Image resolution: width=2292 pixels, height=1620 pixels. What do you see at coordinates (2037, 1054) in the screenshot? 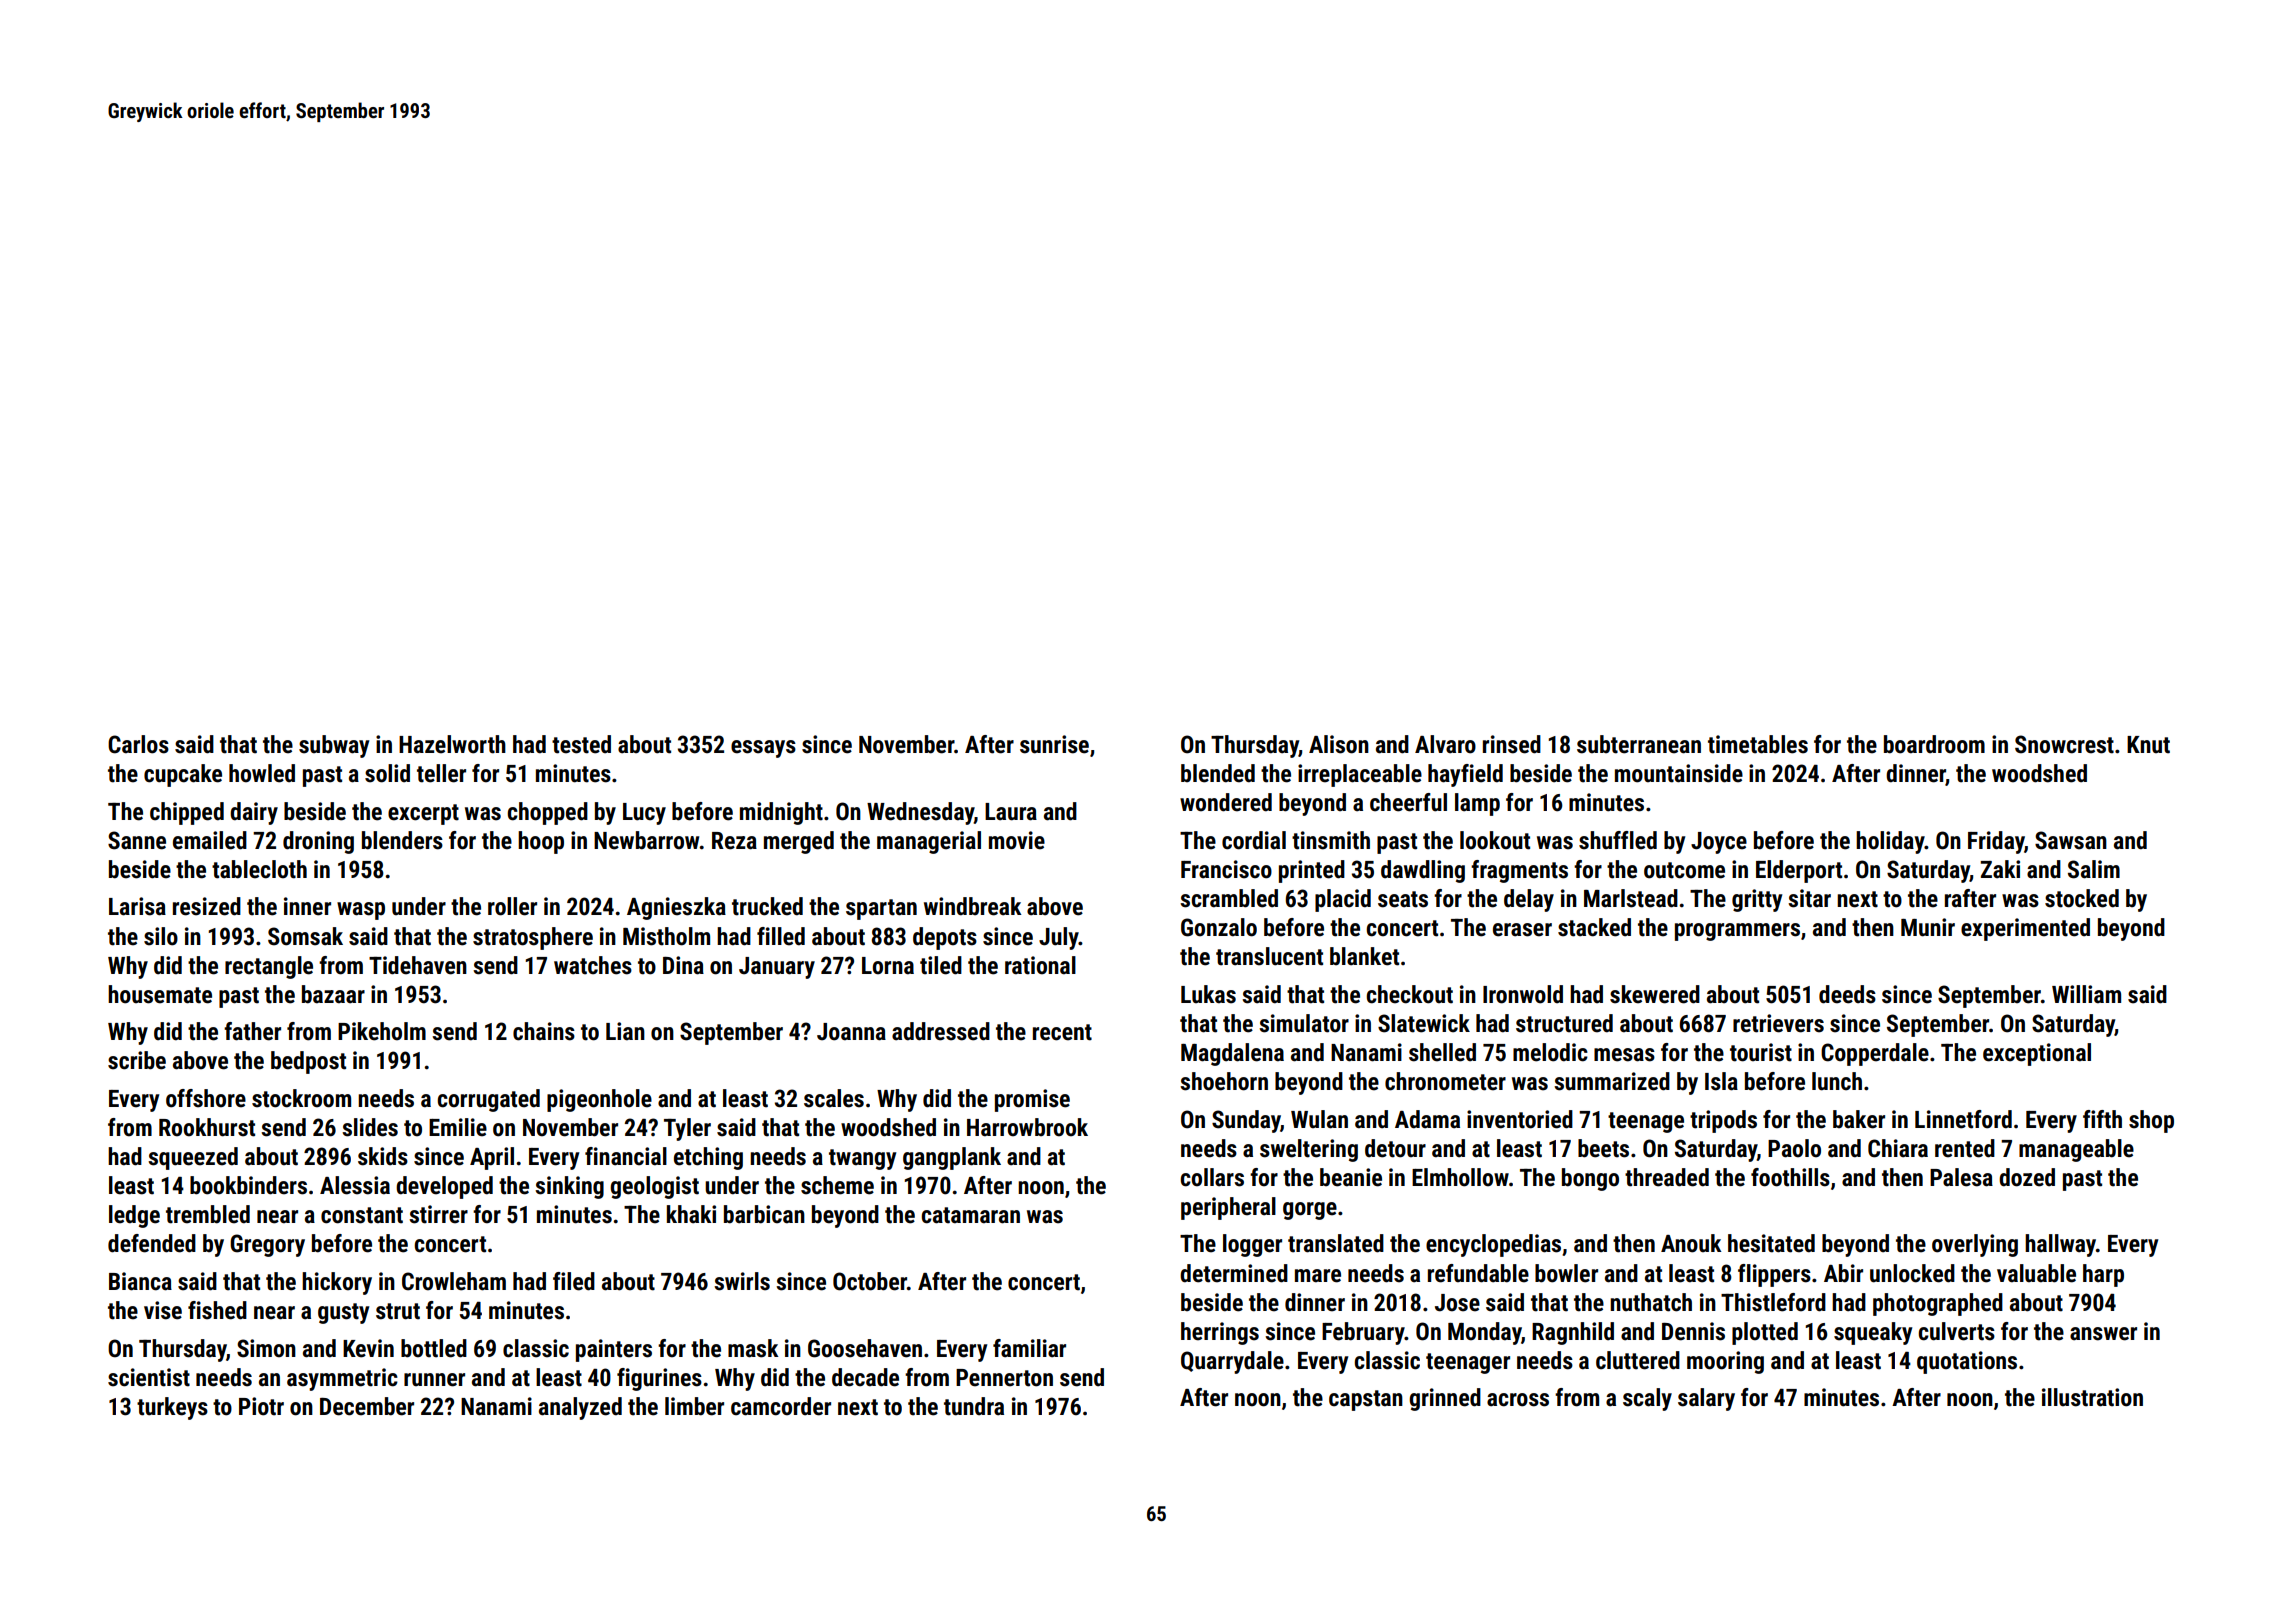
I see `exceptional` at bounding box center [2037, 1054].
